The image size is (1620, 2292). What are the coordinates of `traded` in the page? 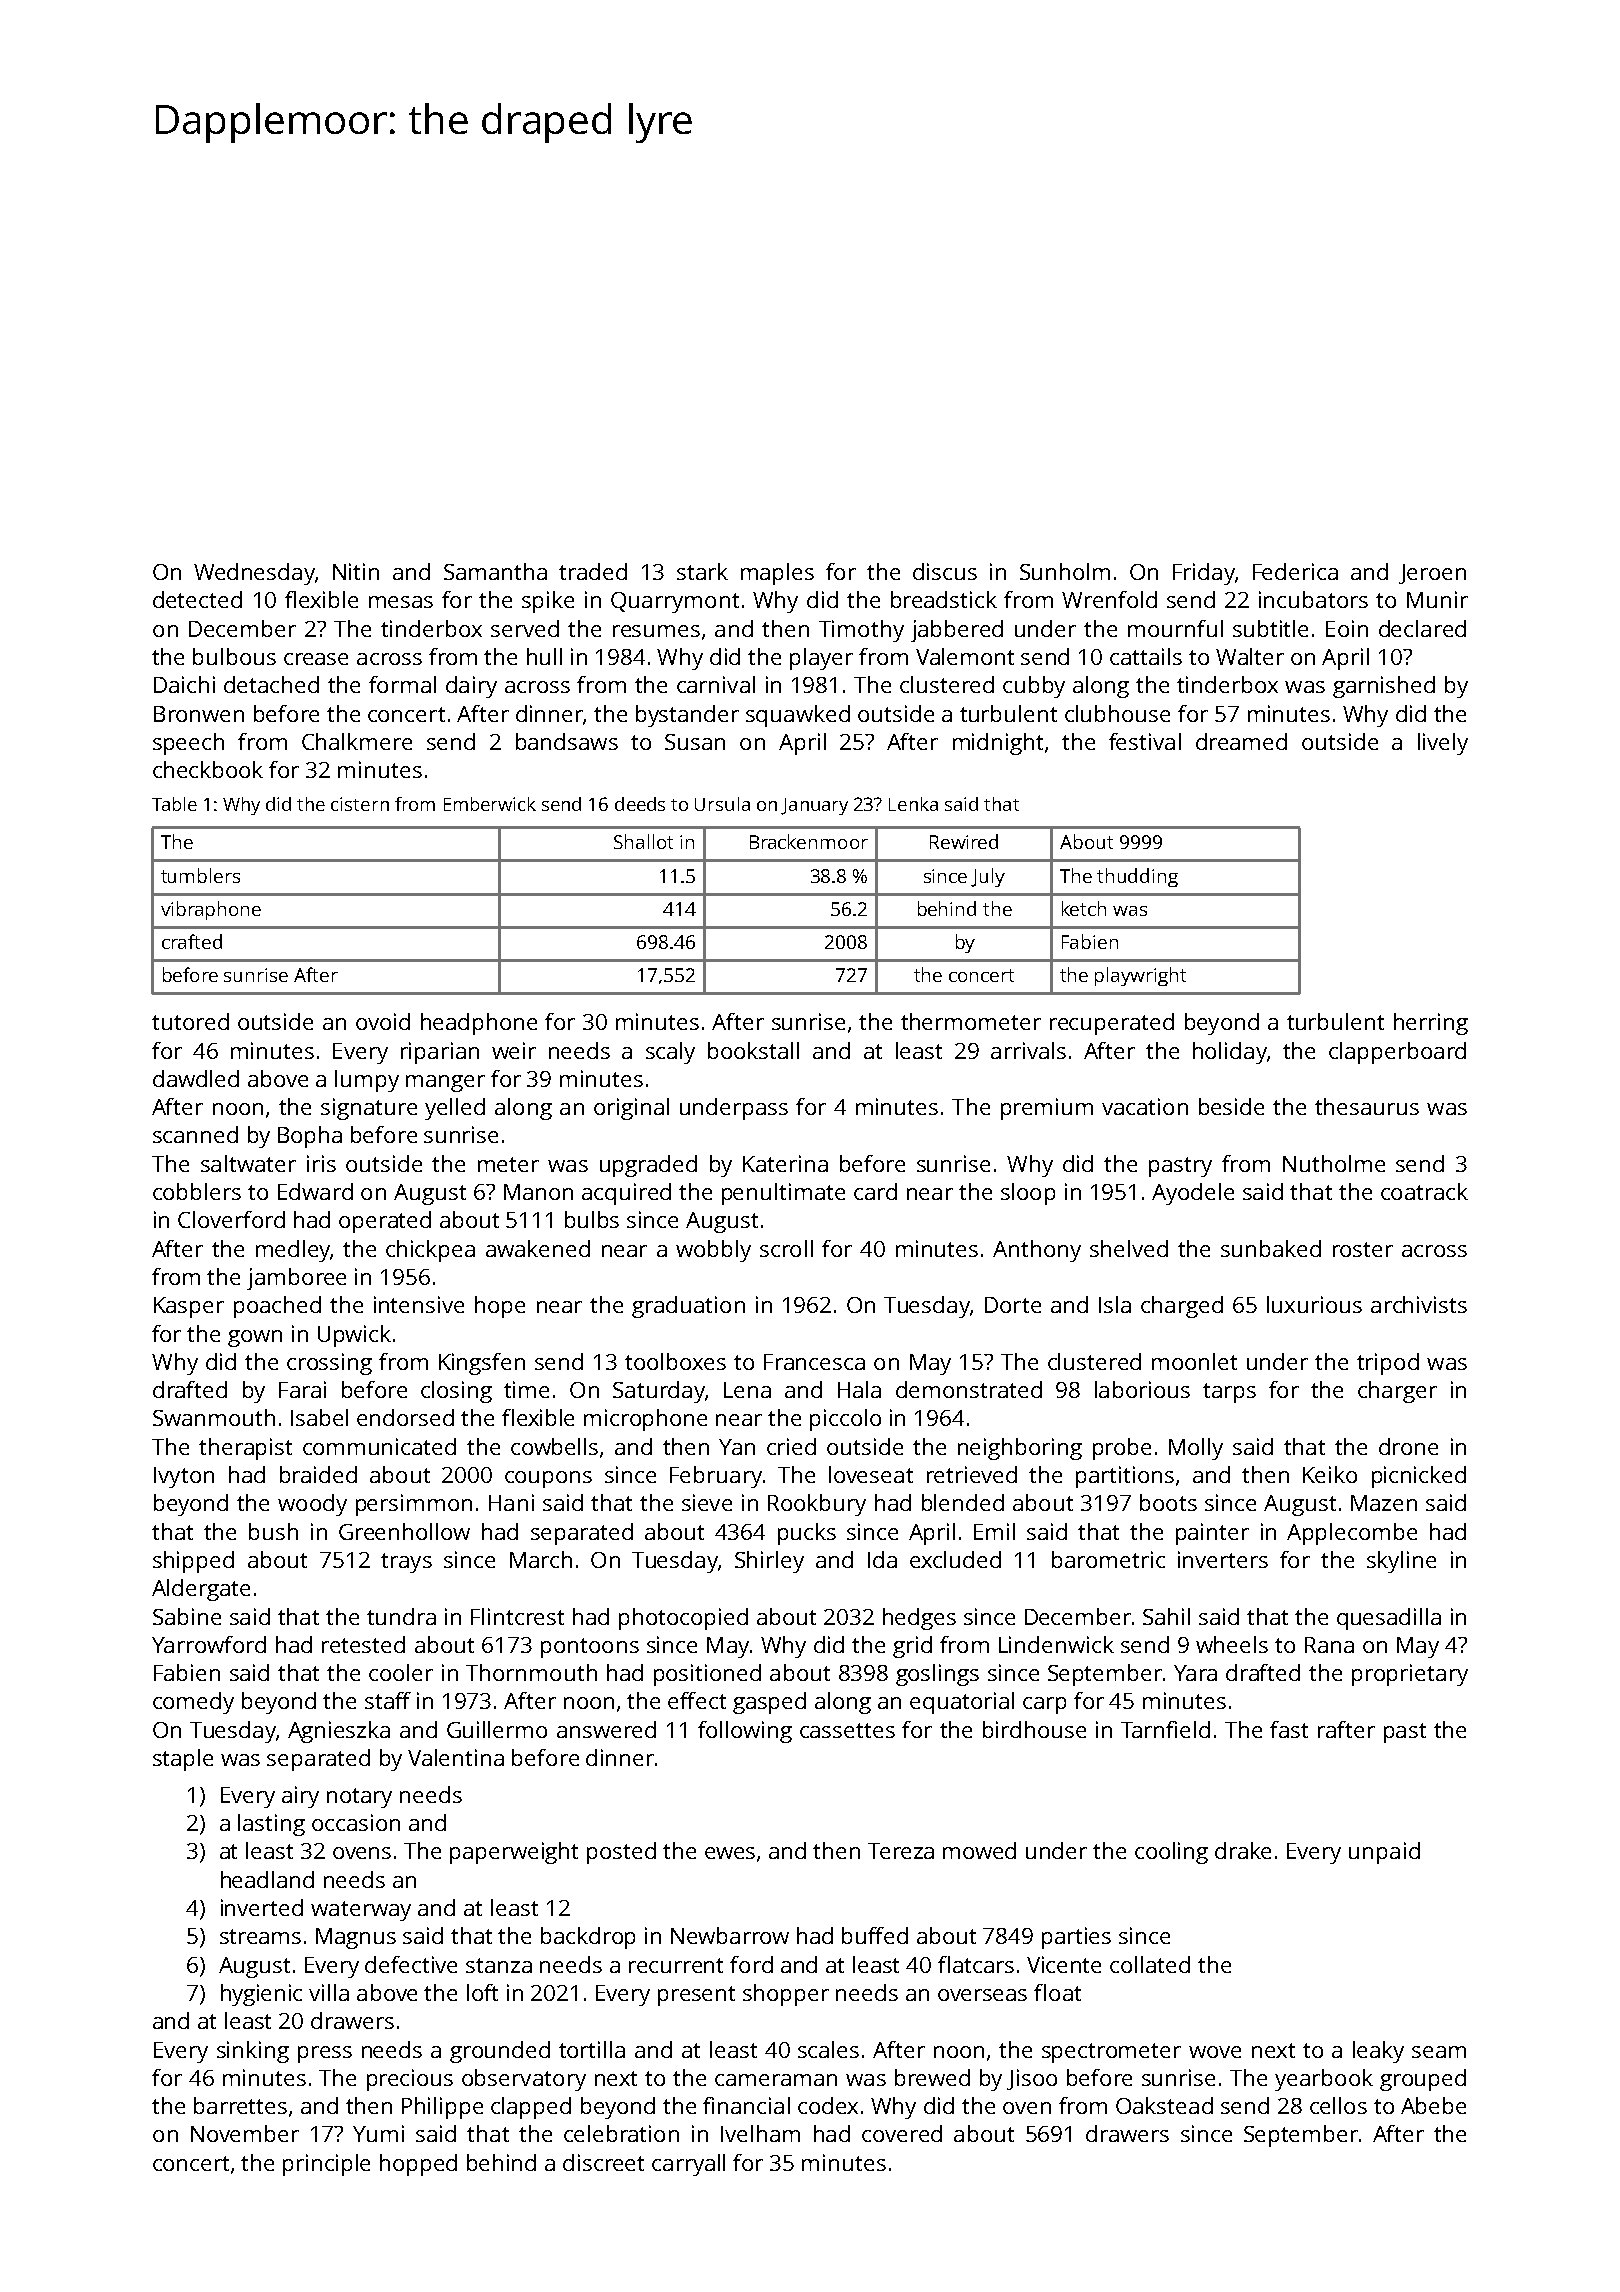 It's located at (593, 571).
